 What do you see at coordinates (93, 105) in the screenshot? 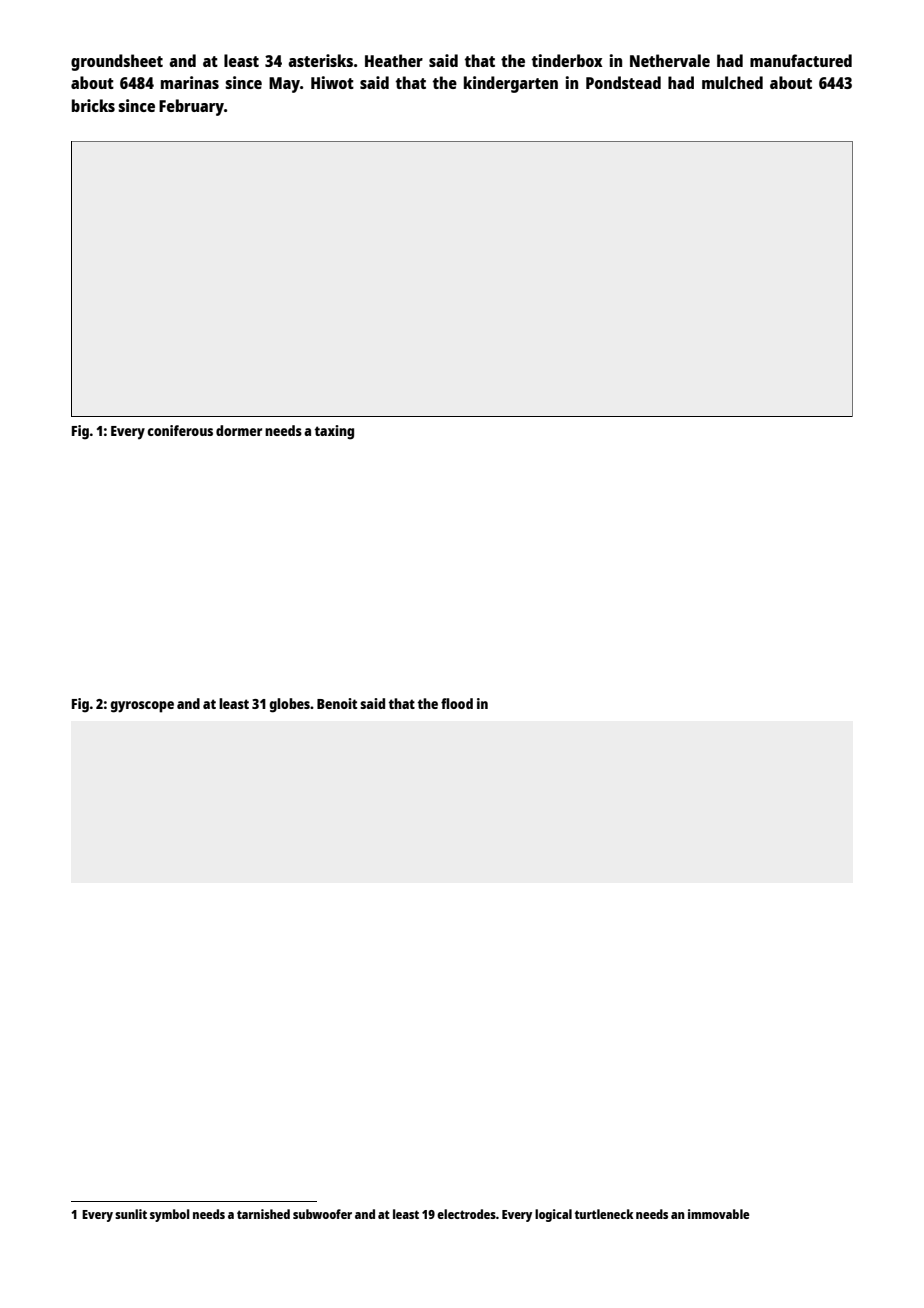
I see `bricks` at bounding box center [93, 105].
